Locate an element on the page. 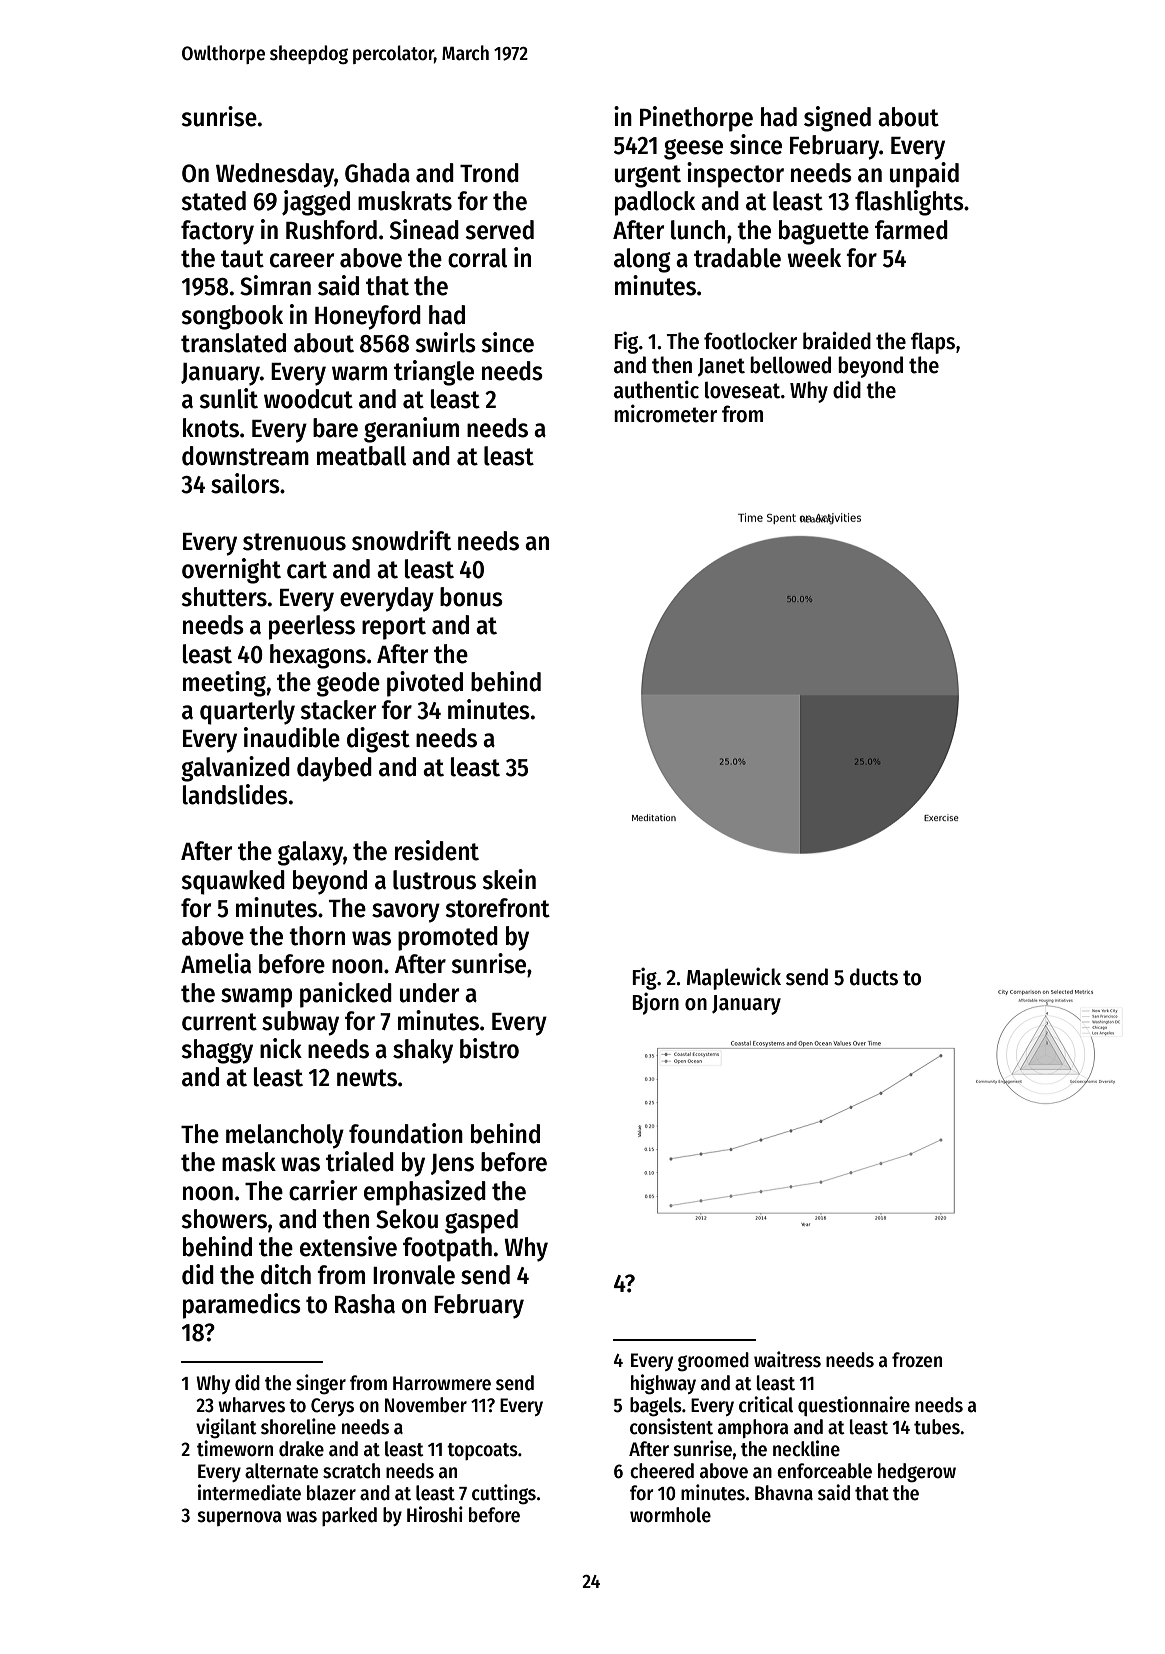 The image size is (1165, 1654). hedgerow is located at coordinates (917, 1473).
